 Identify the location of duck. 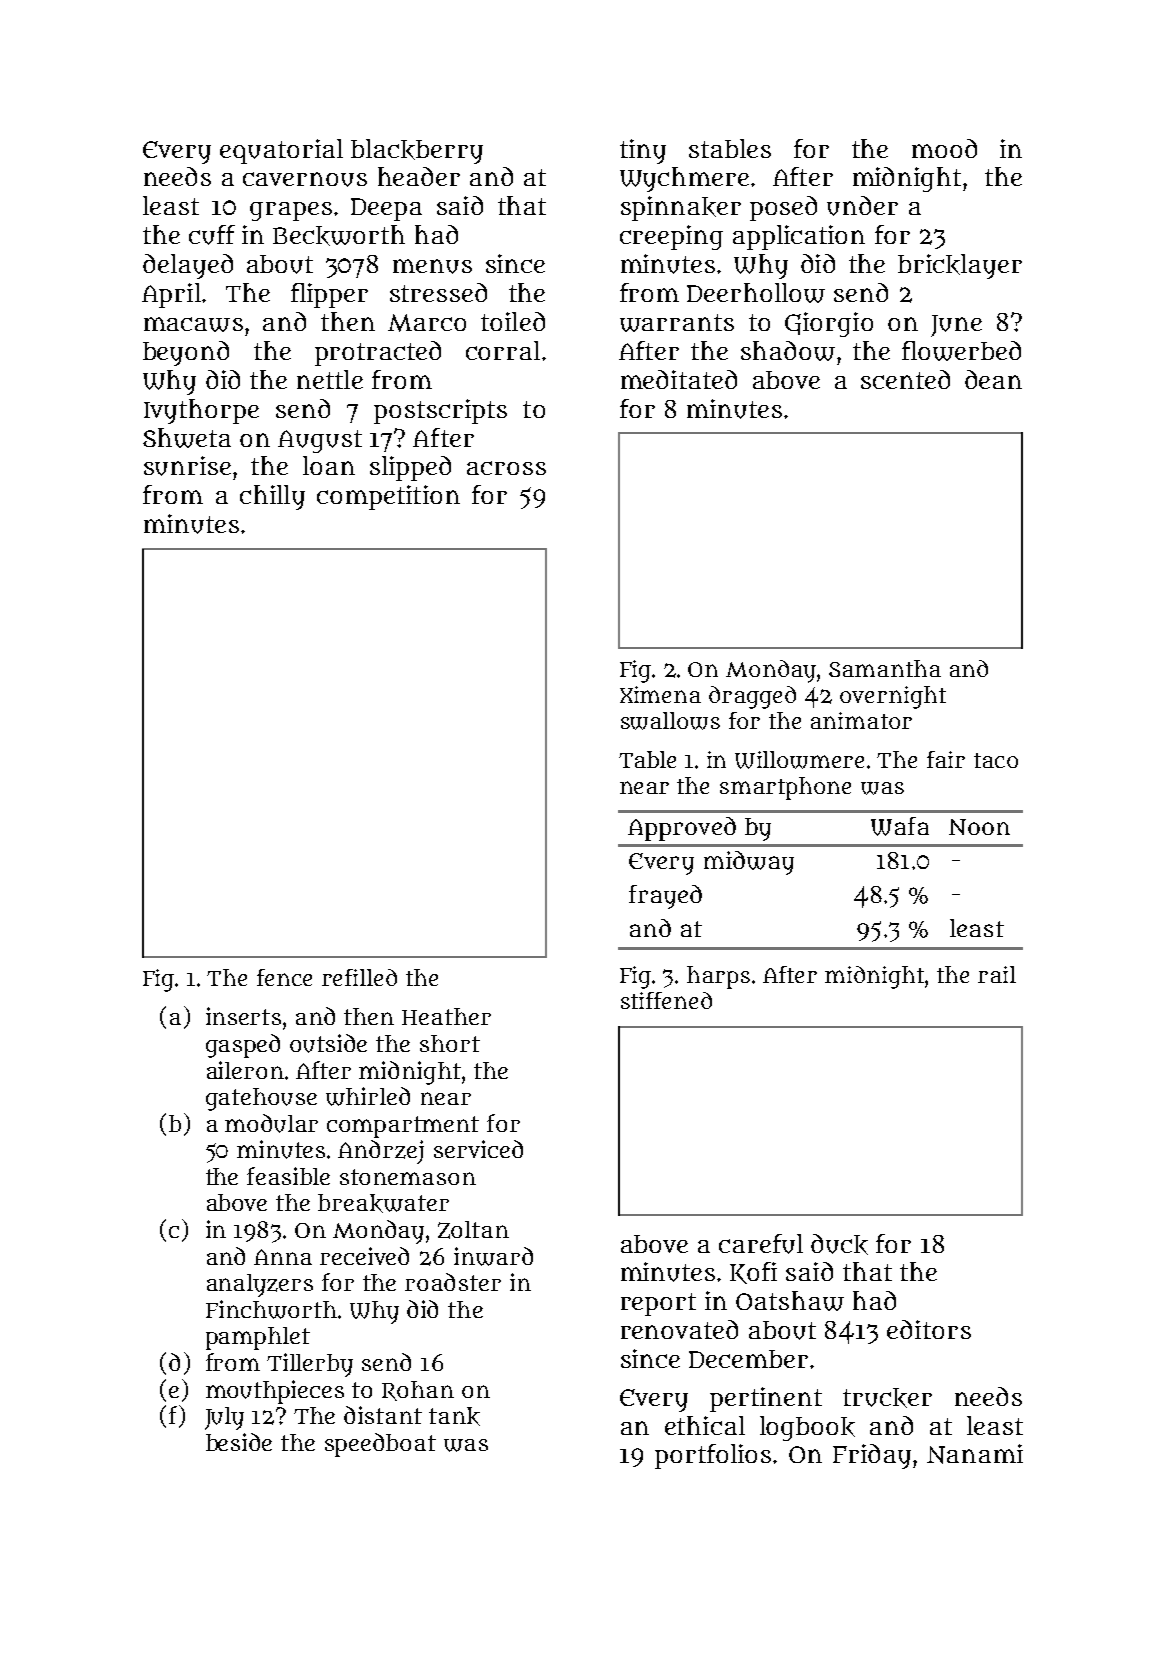
(839, 1244).
